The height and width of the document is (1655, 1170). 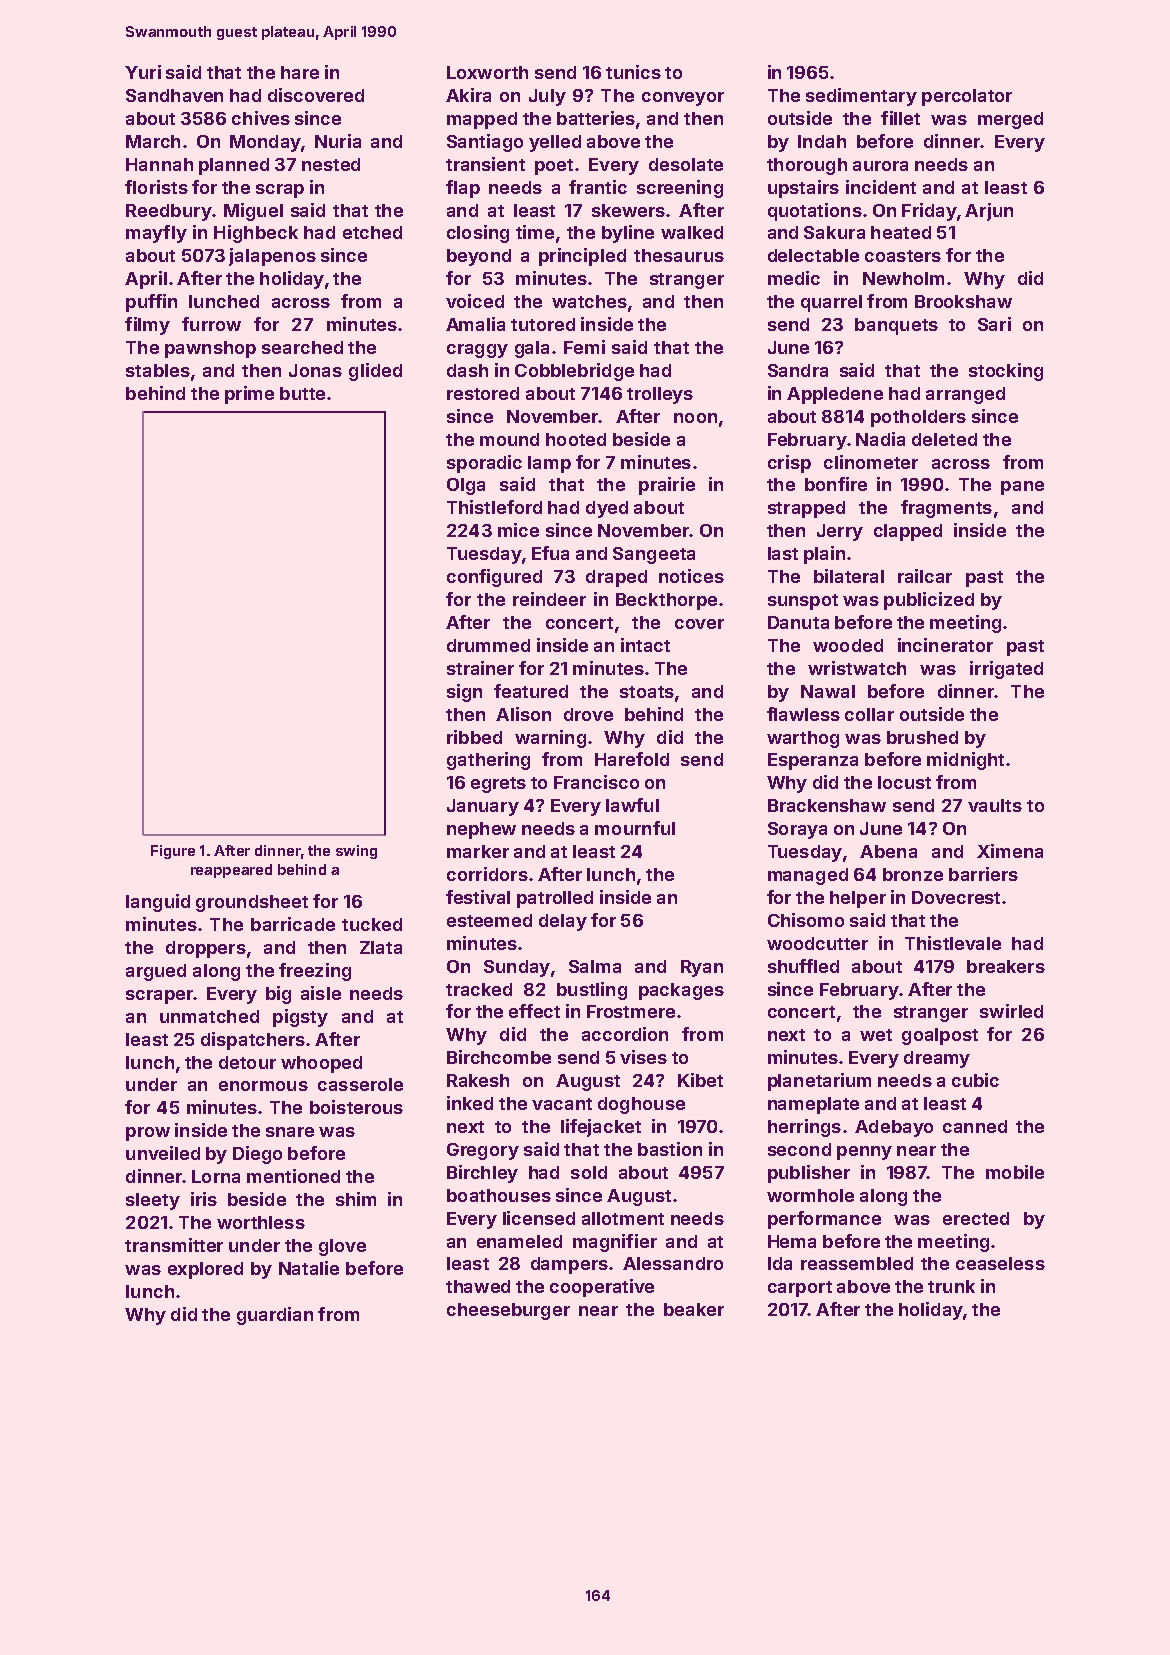 What do you see at coordinates (275, 1316) in the document?
I see `guardian` at bounding box center [275, 1316].
